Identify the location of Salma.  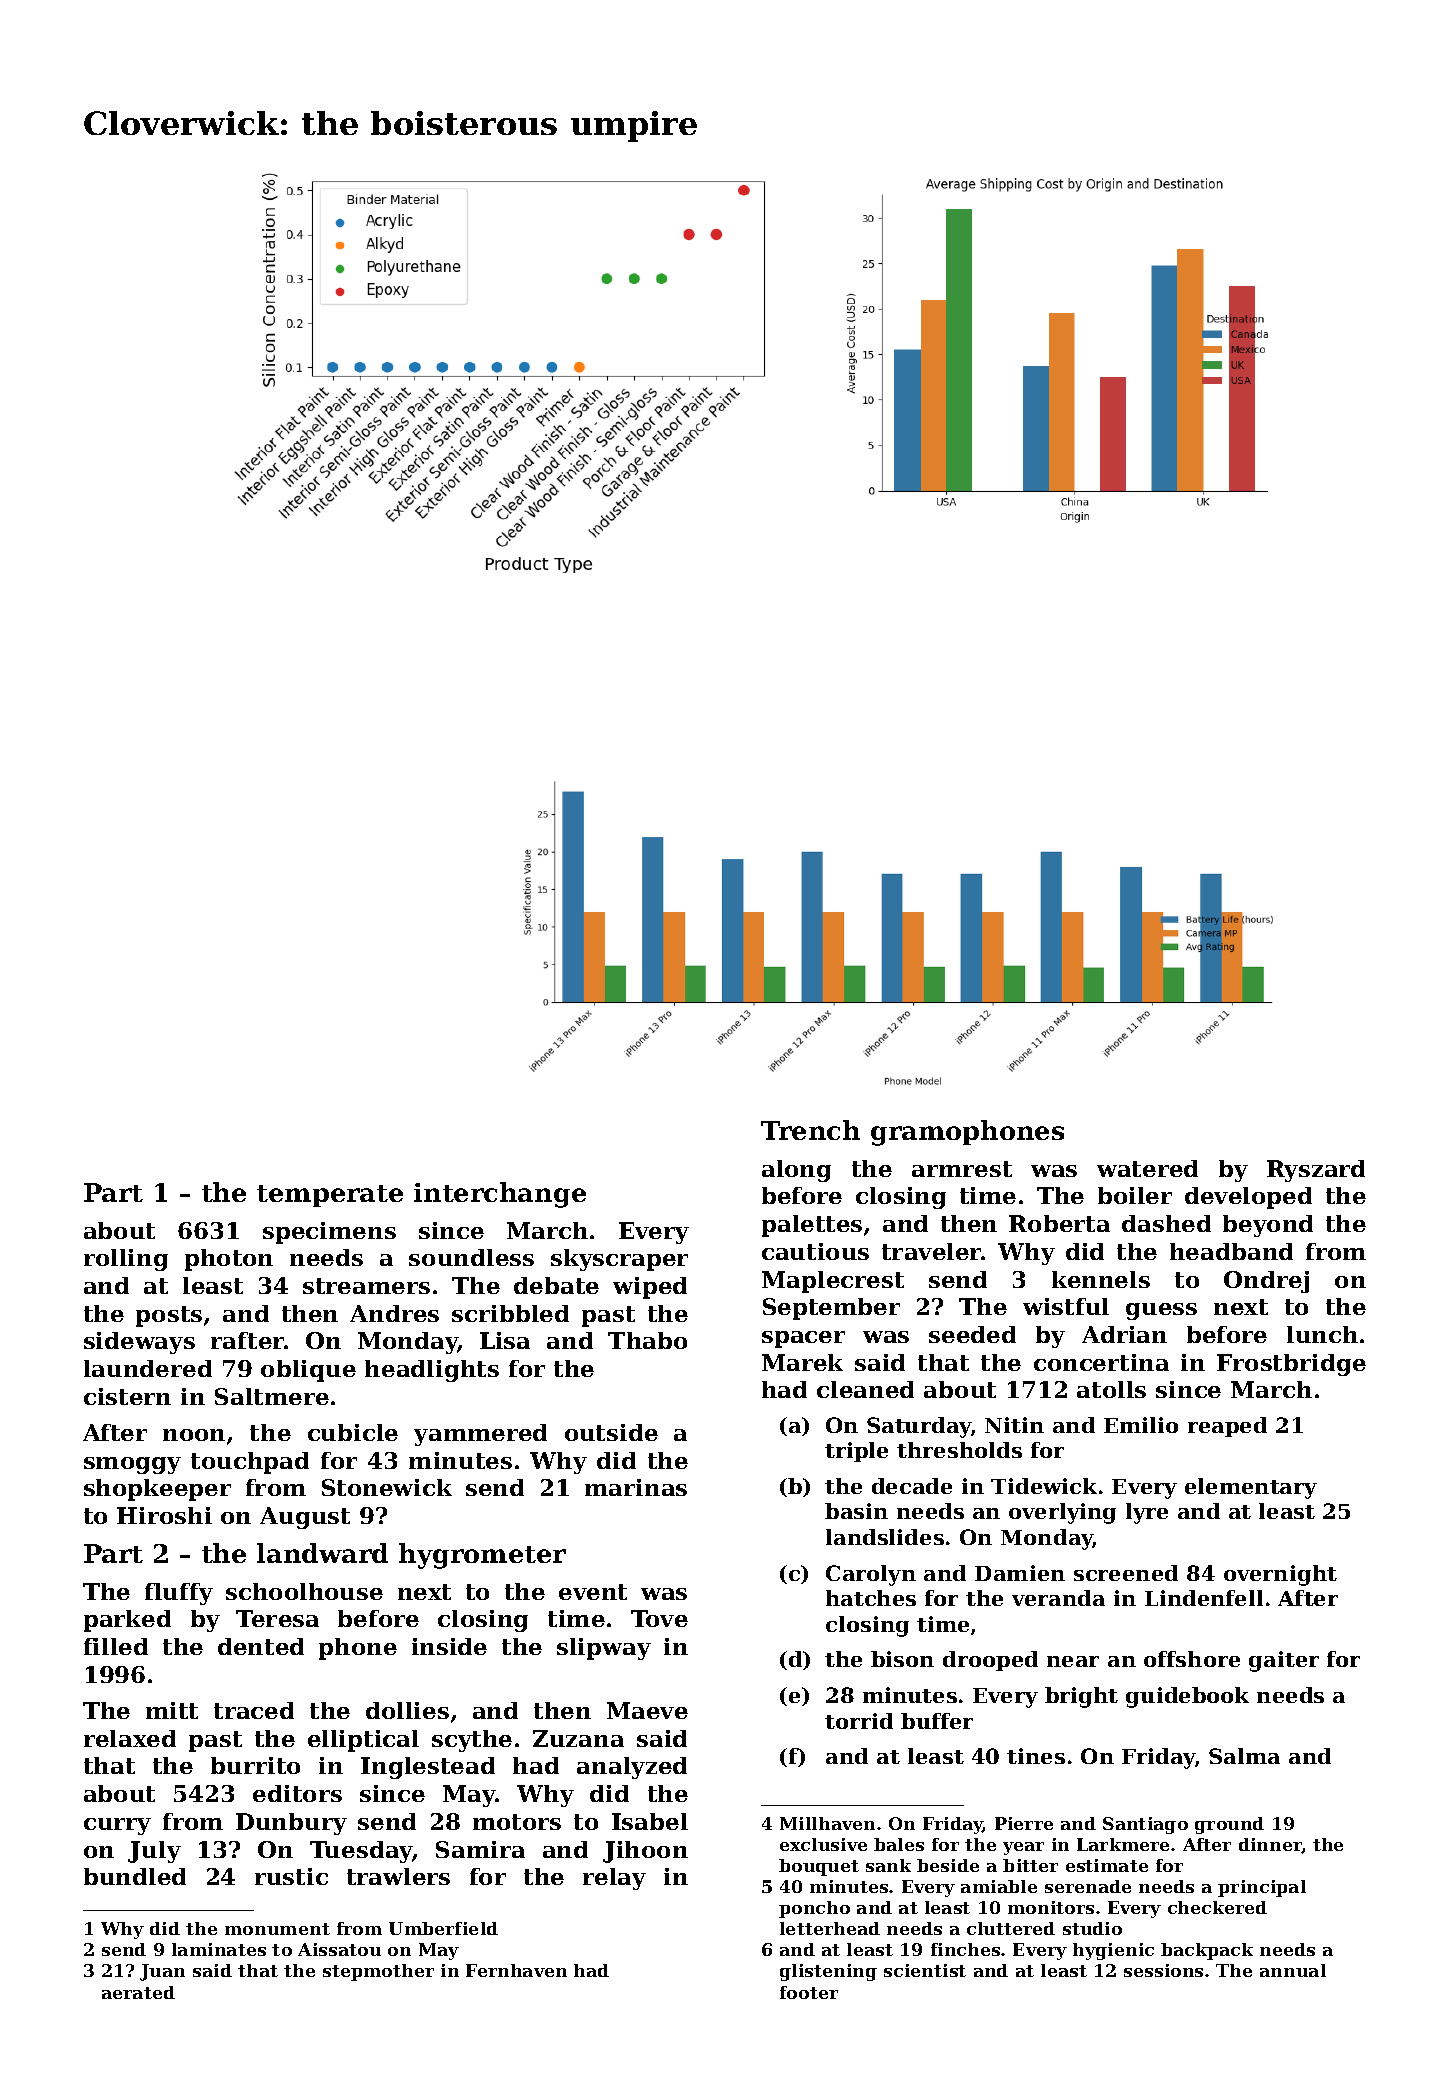
(1244, 1756).
